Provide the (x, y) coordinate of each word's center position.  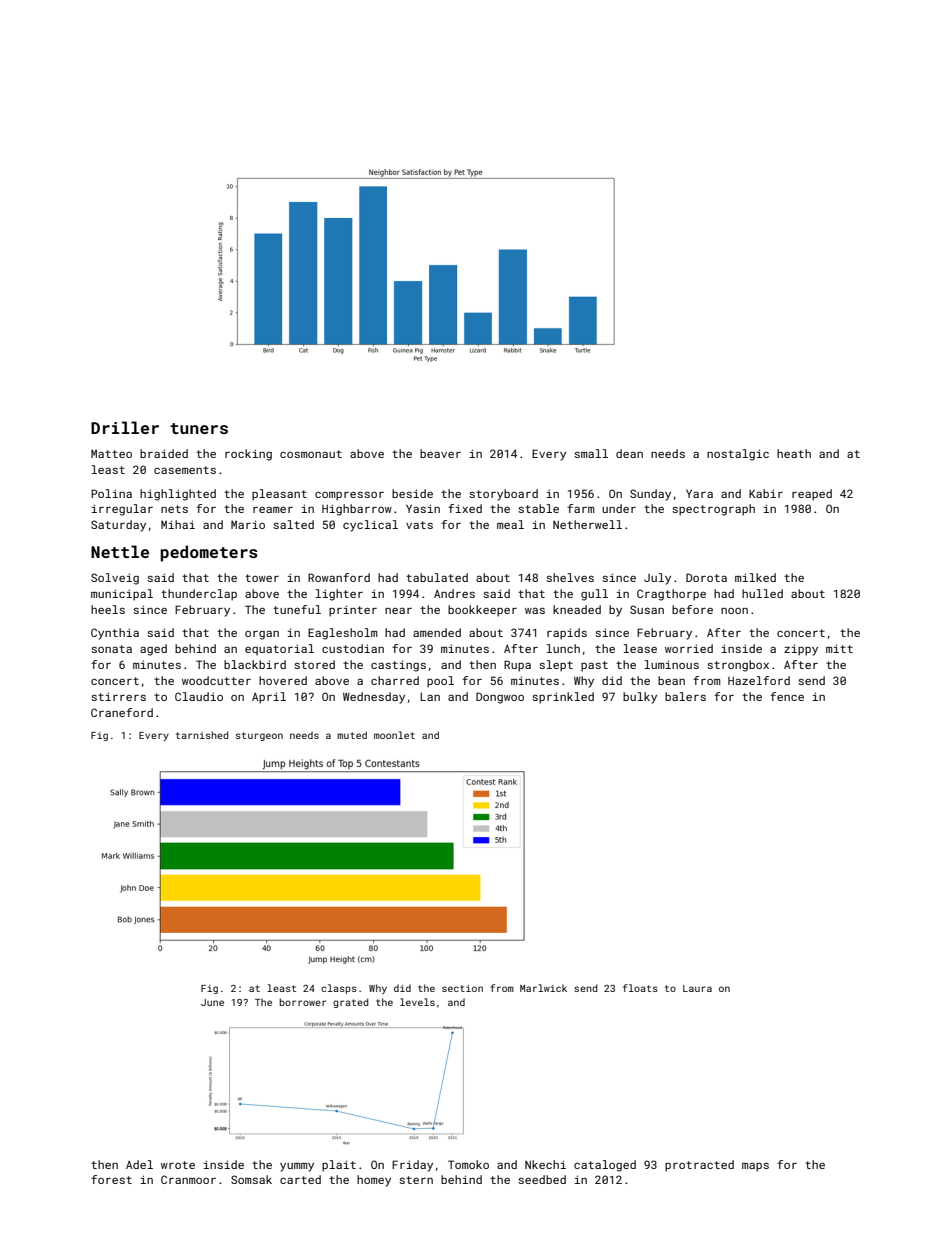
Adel (139, 1164)
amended (437, 632)
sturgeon (259, 736)
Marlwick (543, 988)
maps (755, 1167)
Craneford (122, 712)
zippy (801, 650)
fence (787, 696)
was (535, 610)
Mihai (178, 524)
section (462, 988)
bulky (640, 698)
